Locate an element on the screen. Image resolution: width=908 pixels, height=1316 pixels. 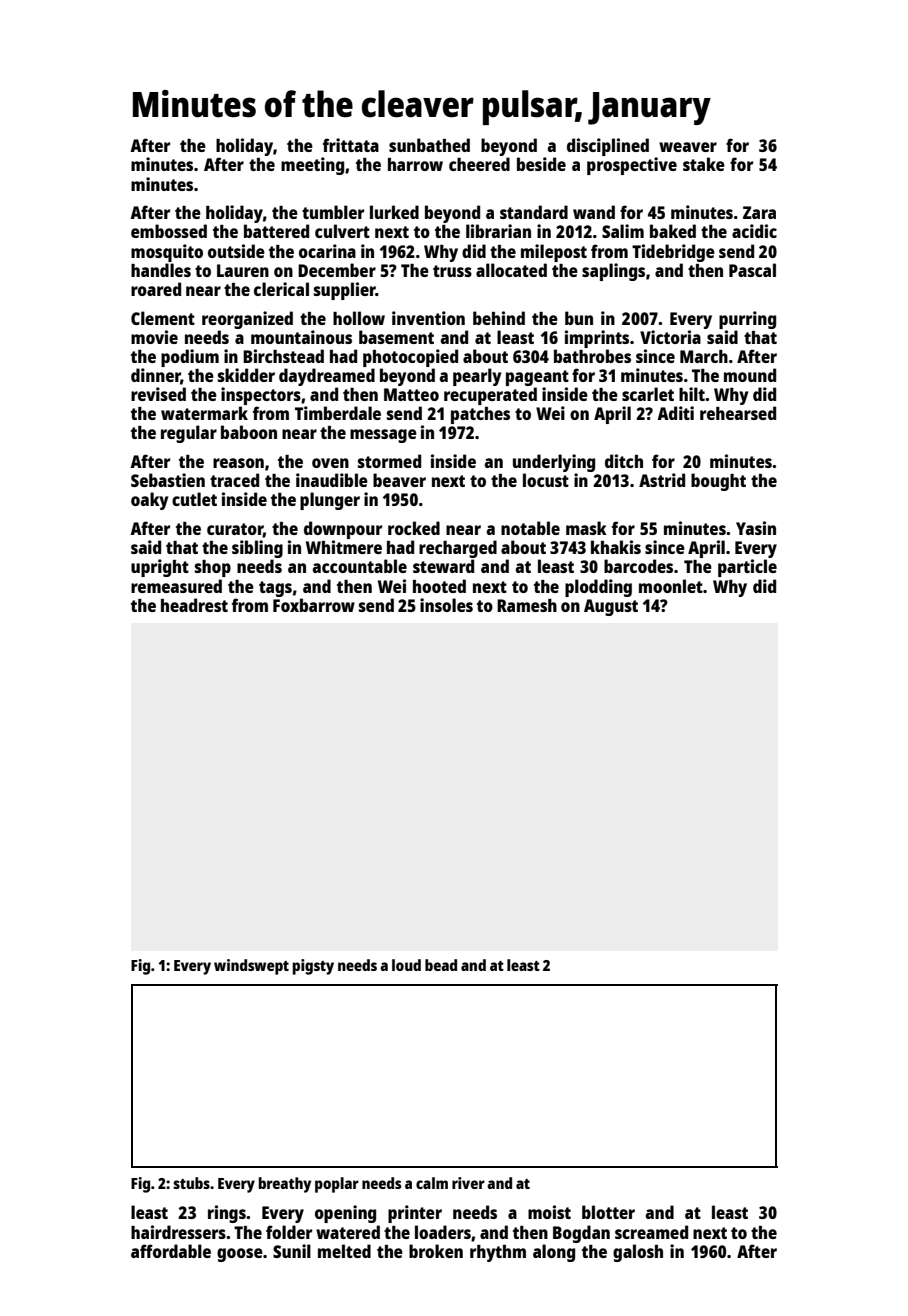
galosh is located at coordinates (638, 1253).
